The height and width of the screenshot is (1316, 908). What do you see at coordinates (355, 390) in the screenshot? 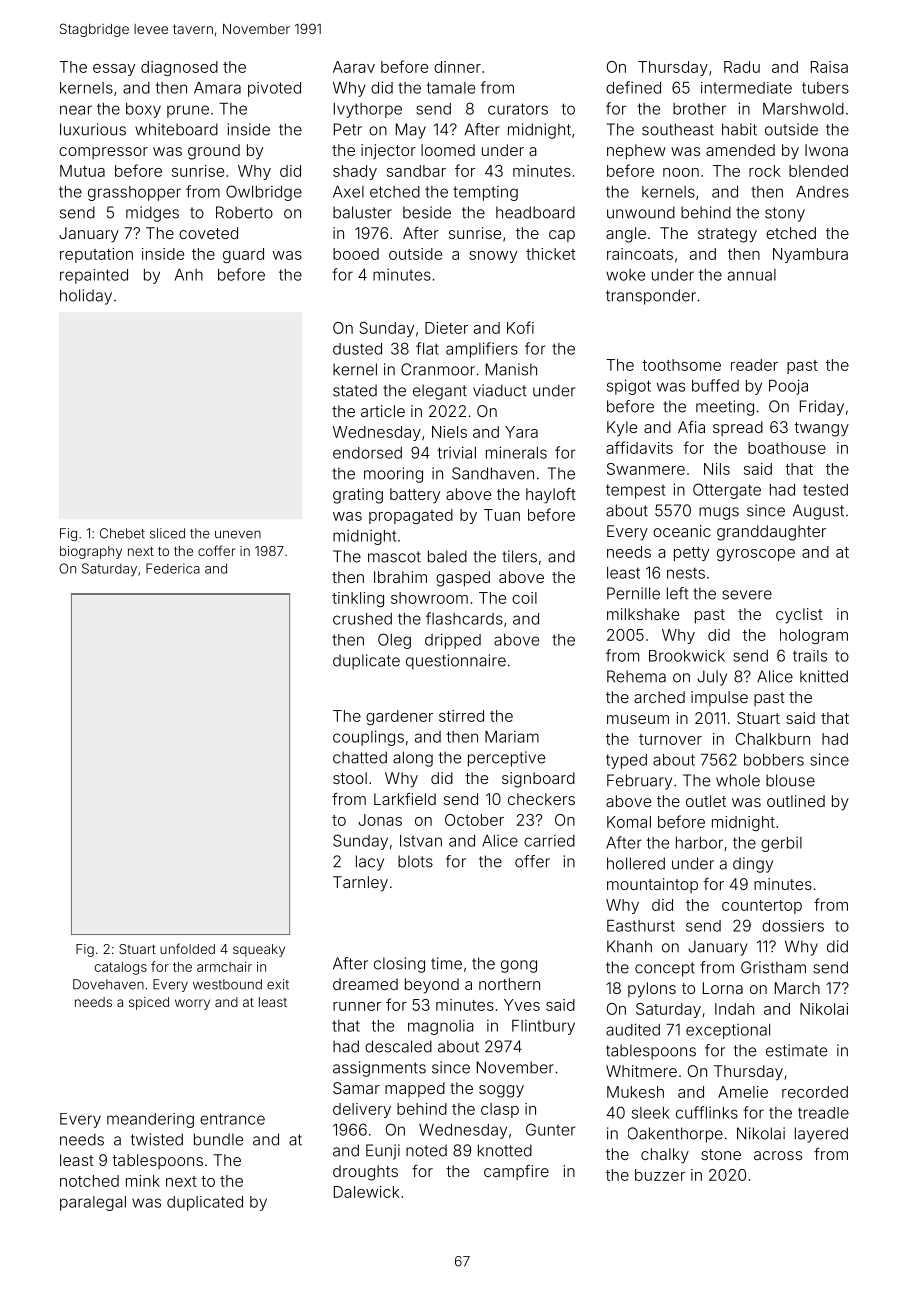
I see `stated` at bounding box center [355, 390].
